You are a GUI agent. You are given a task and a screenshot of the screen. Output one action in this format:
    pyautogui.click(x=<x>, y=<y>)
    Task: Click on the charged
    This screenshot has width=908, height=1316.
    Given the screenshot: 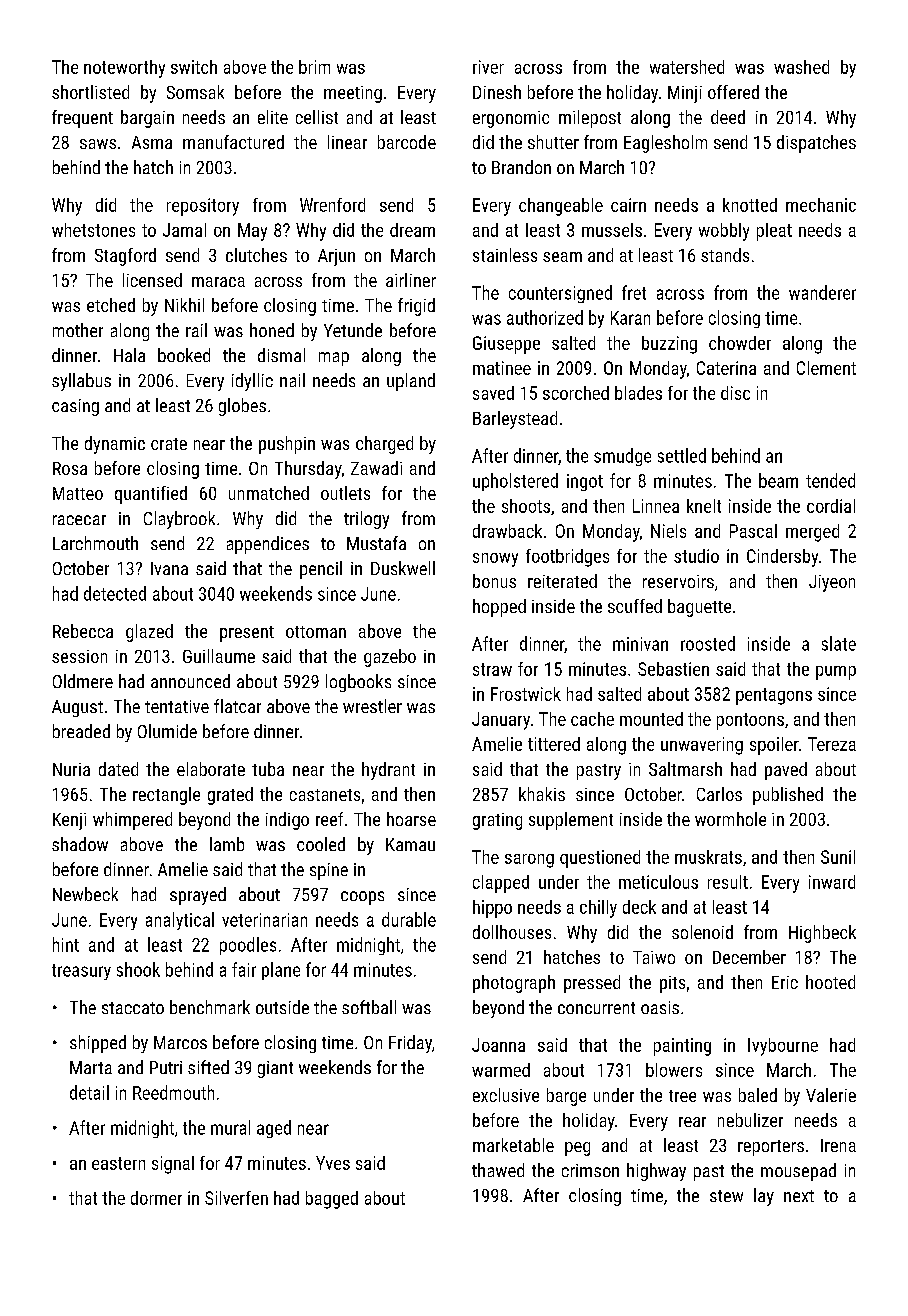 What is the action you would take?
    pyautogui.click(x=384, y=445)
